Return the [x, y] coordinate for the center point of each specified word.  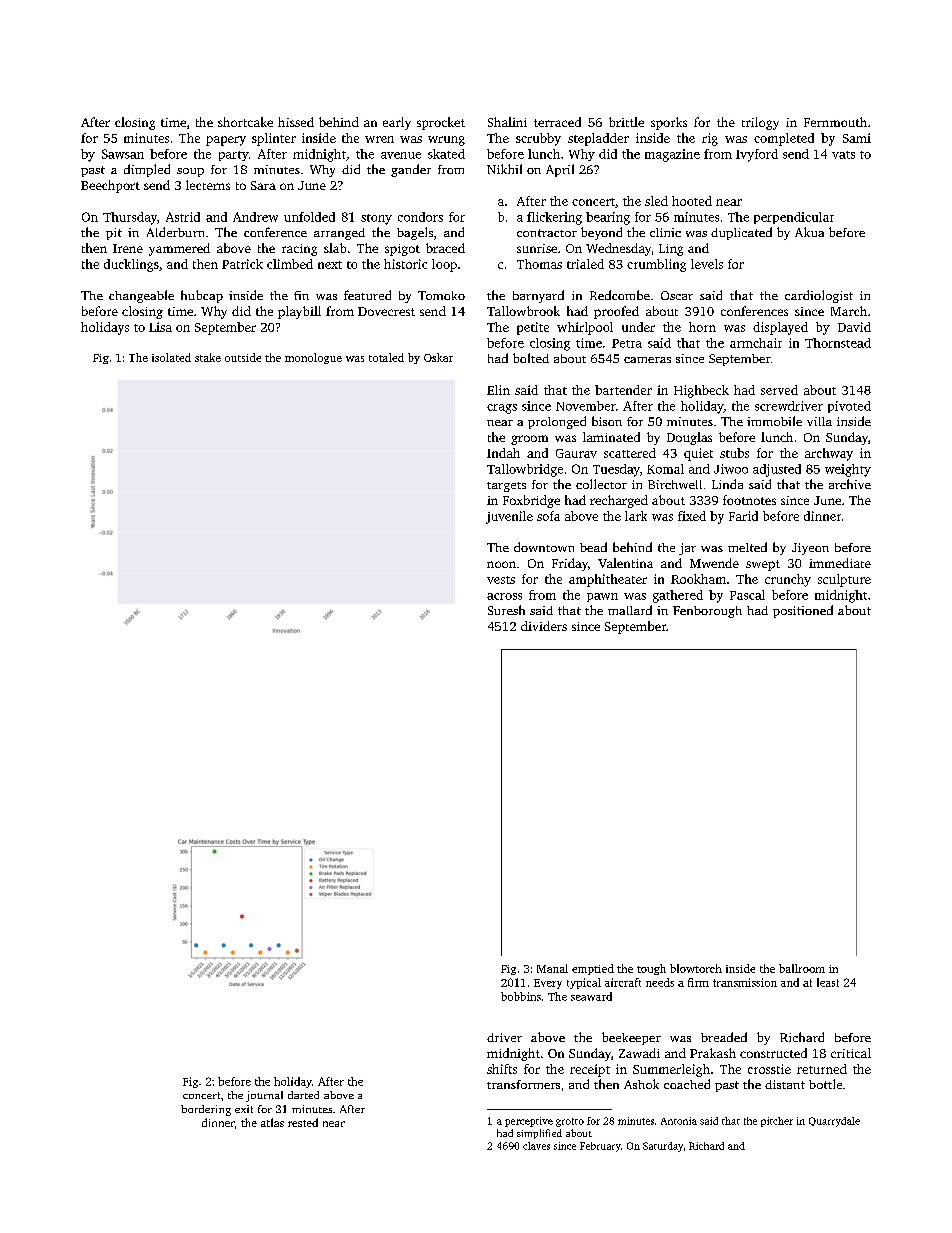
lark [636, 516]
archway [829, 454]
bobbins [521, 996]
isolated [171, 357]
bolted [531, 358]
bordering [206, 1110]
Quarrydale [834, 1122]
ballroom [802, 968]
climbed [290, 264]
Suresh [506, 610]
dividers [544, 626]
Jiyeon [810, 549]
